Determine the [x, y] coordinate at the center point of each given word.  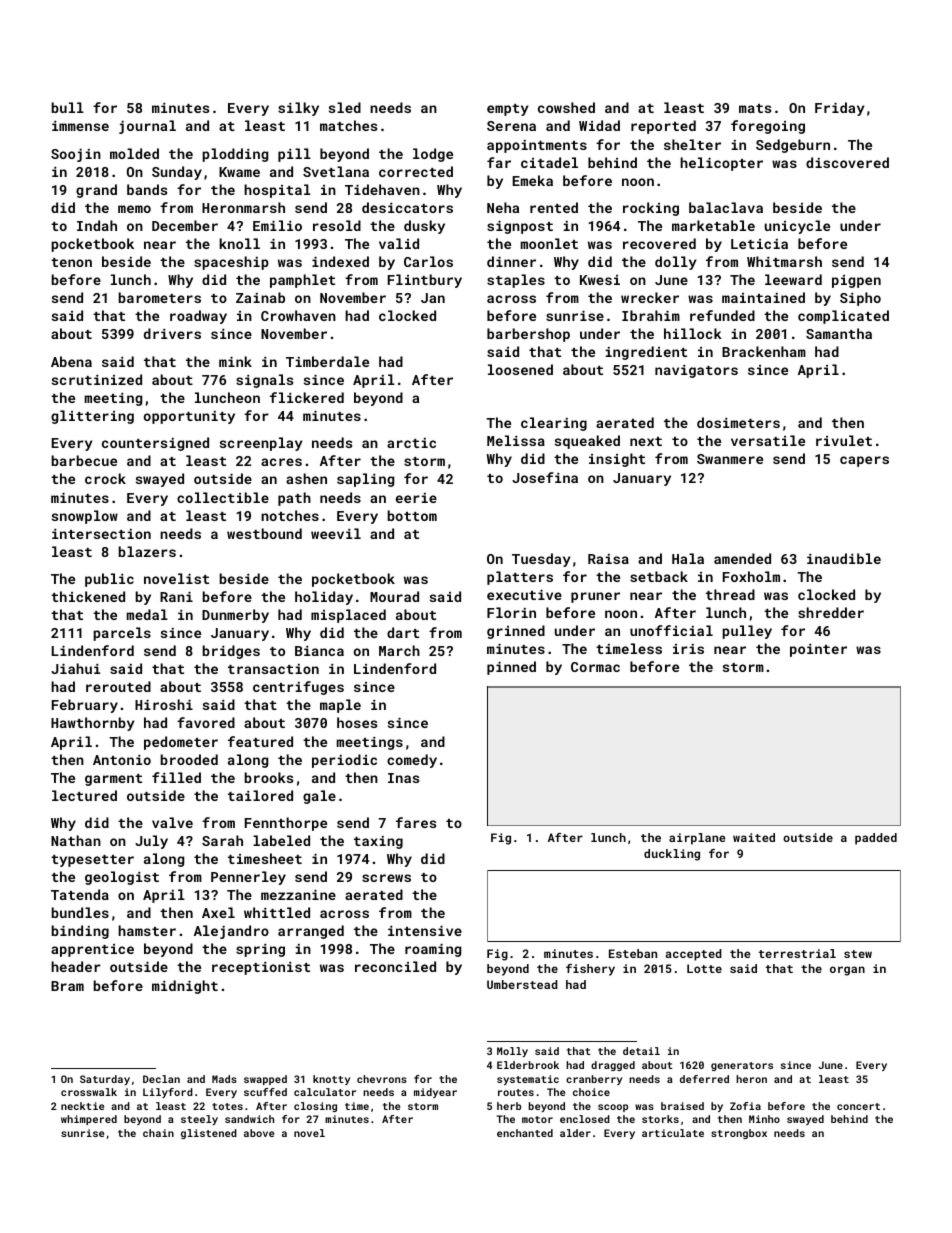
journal [147, 127]
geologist [122, 878]
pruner [595, 597]
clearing [554, 424]
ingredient [646, 353]
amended [742, 558]
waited [754, 837]
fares [416, 822]
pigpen [856, 281]
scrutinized [97, 379]
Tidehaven [382, 189]
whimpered [89, 1120]
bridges [231, 652]
